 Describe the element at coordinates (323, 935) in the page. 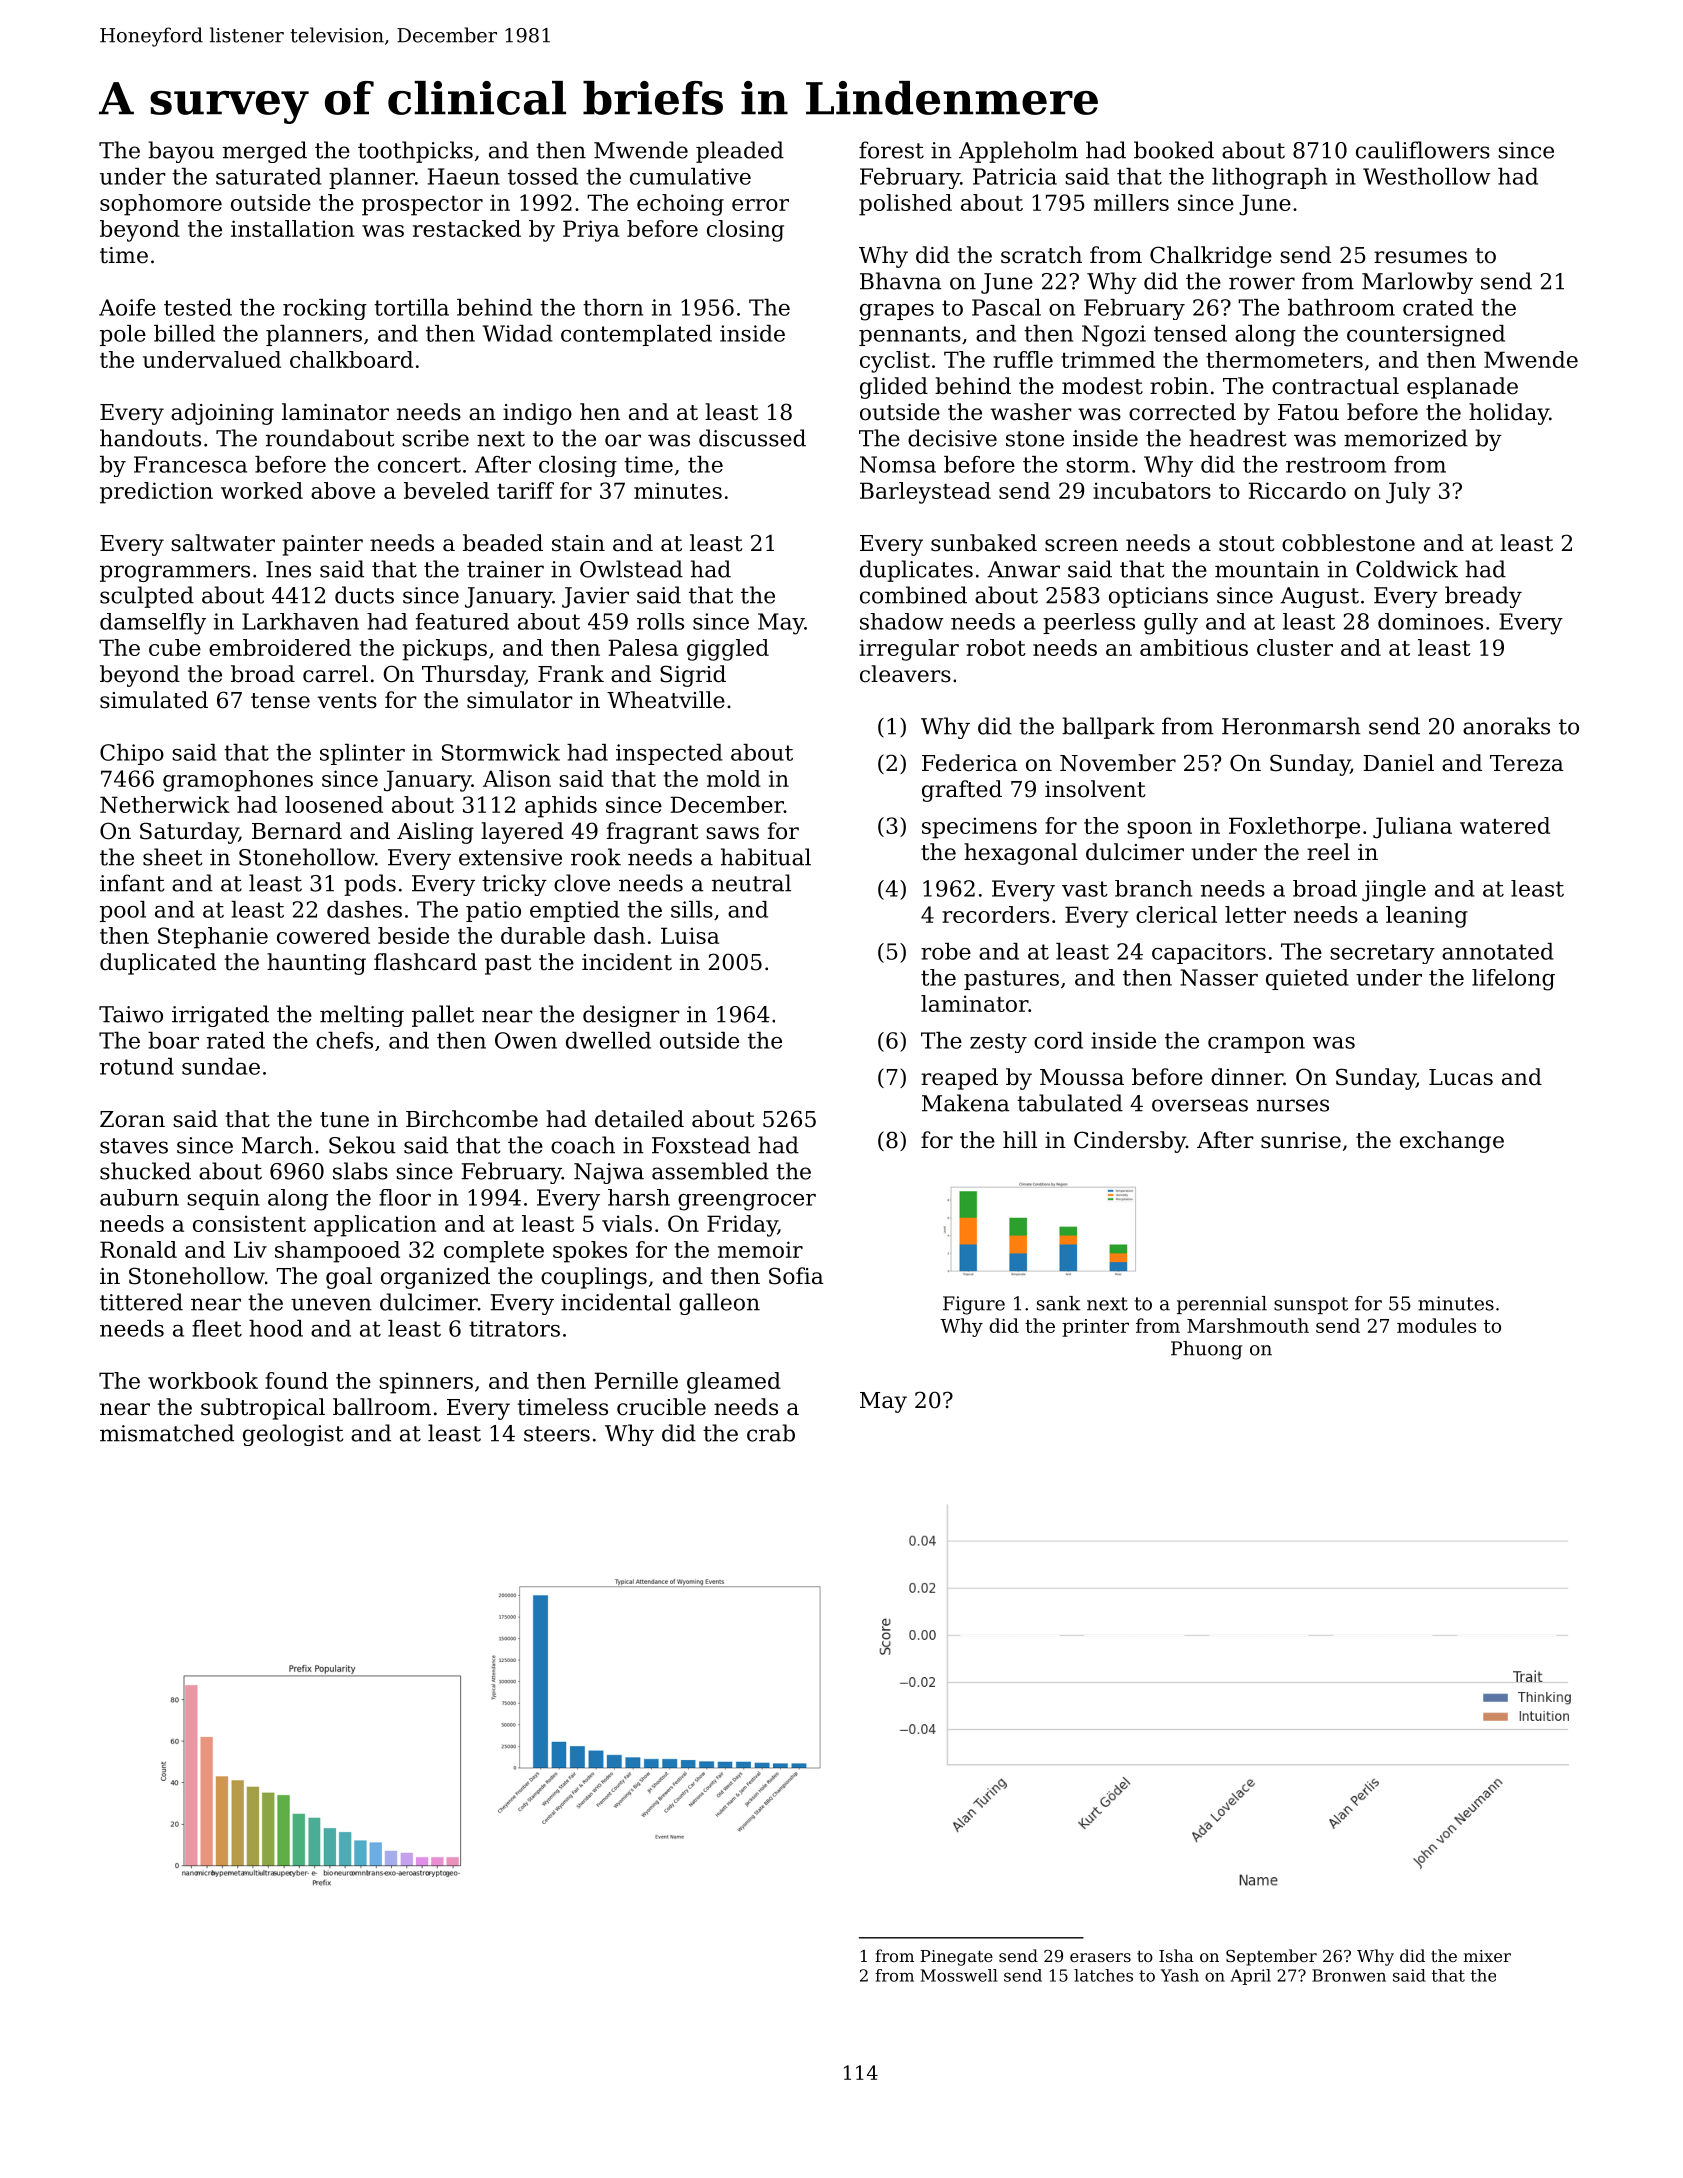

I see `cowered` at that location.
